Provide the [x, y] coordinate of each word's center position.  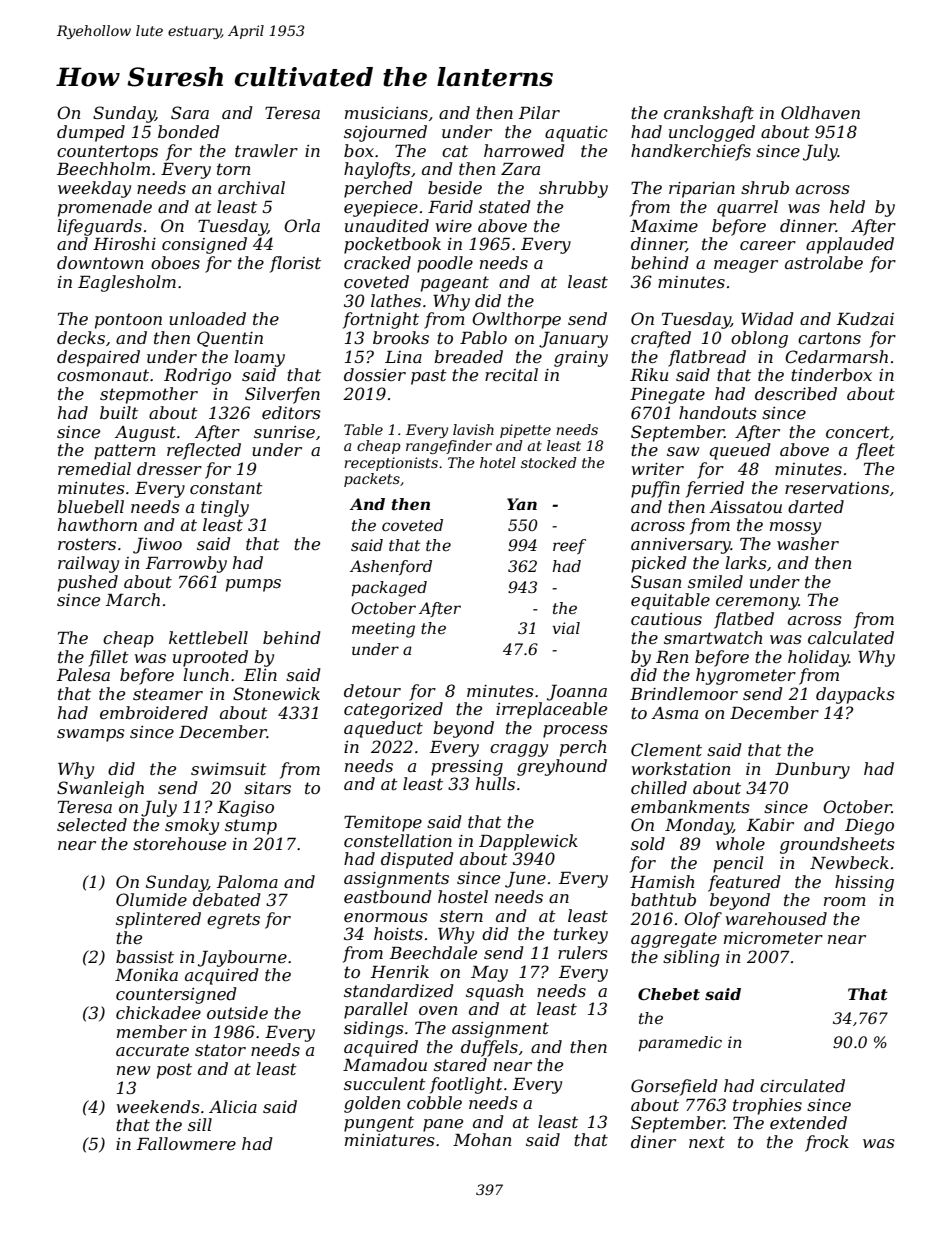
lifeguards [99, 227]
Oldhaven [820, 112]
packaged [389, 589]
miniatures [390, 1140]
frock [827, 1143]
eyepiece [381, 209]
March [133, 599]
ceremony [757, 603]
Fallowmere [186, 1143]
